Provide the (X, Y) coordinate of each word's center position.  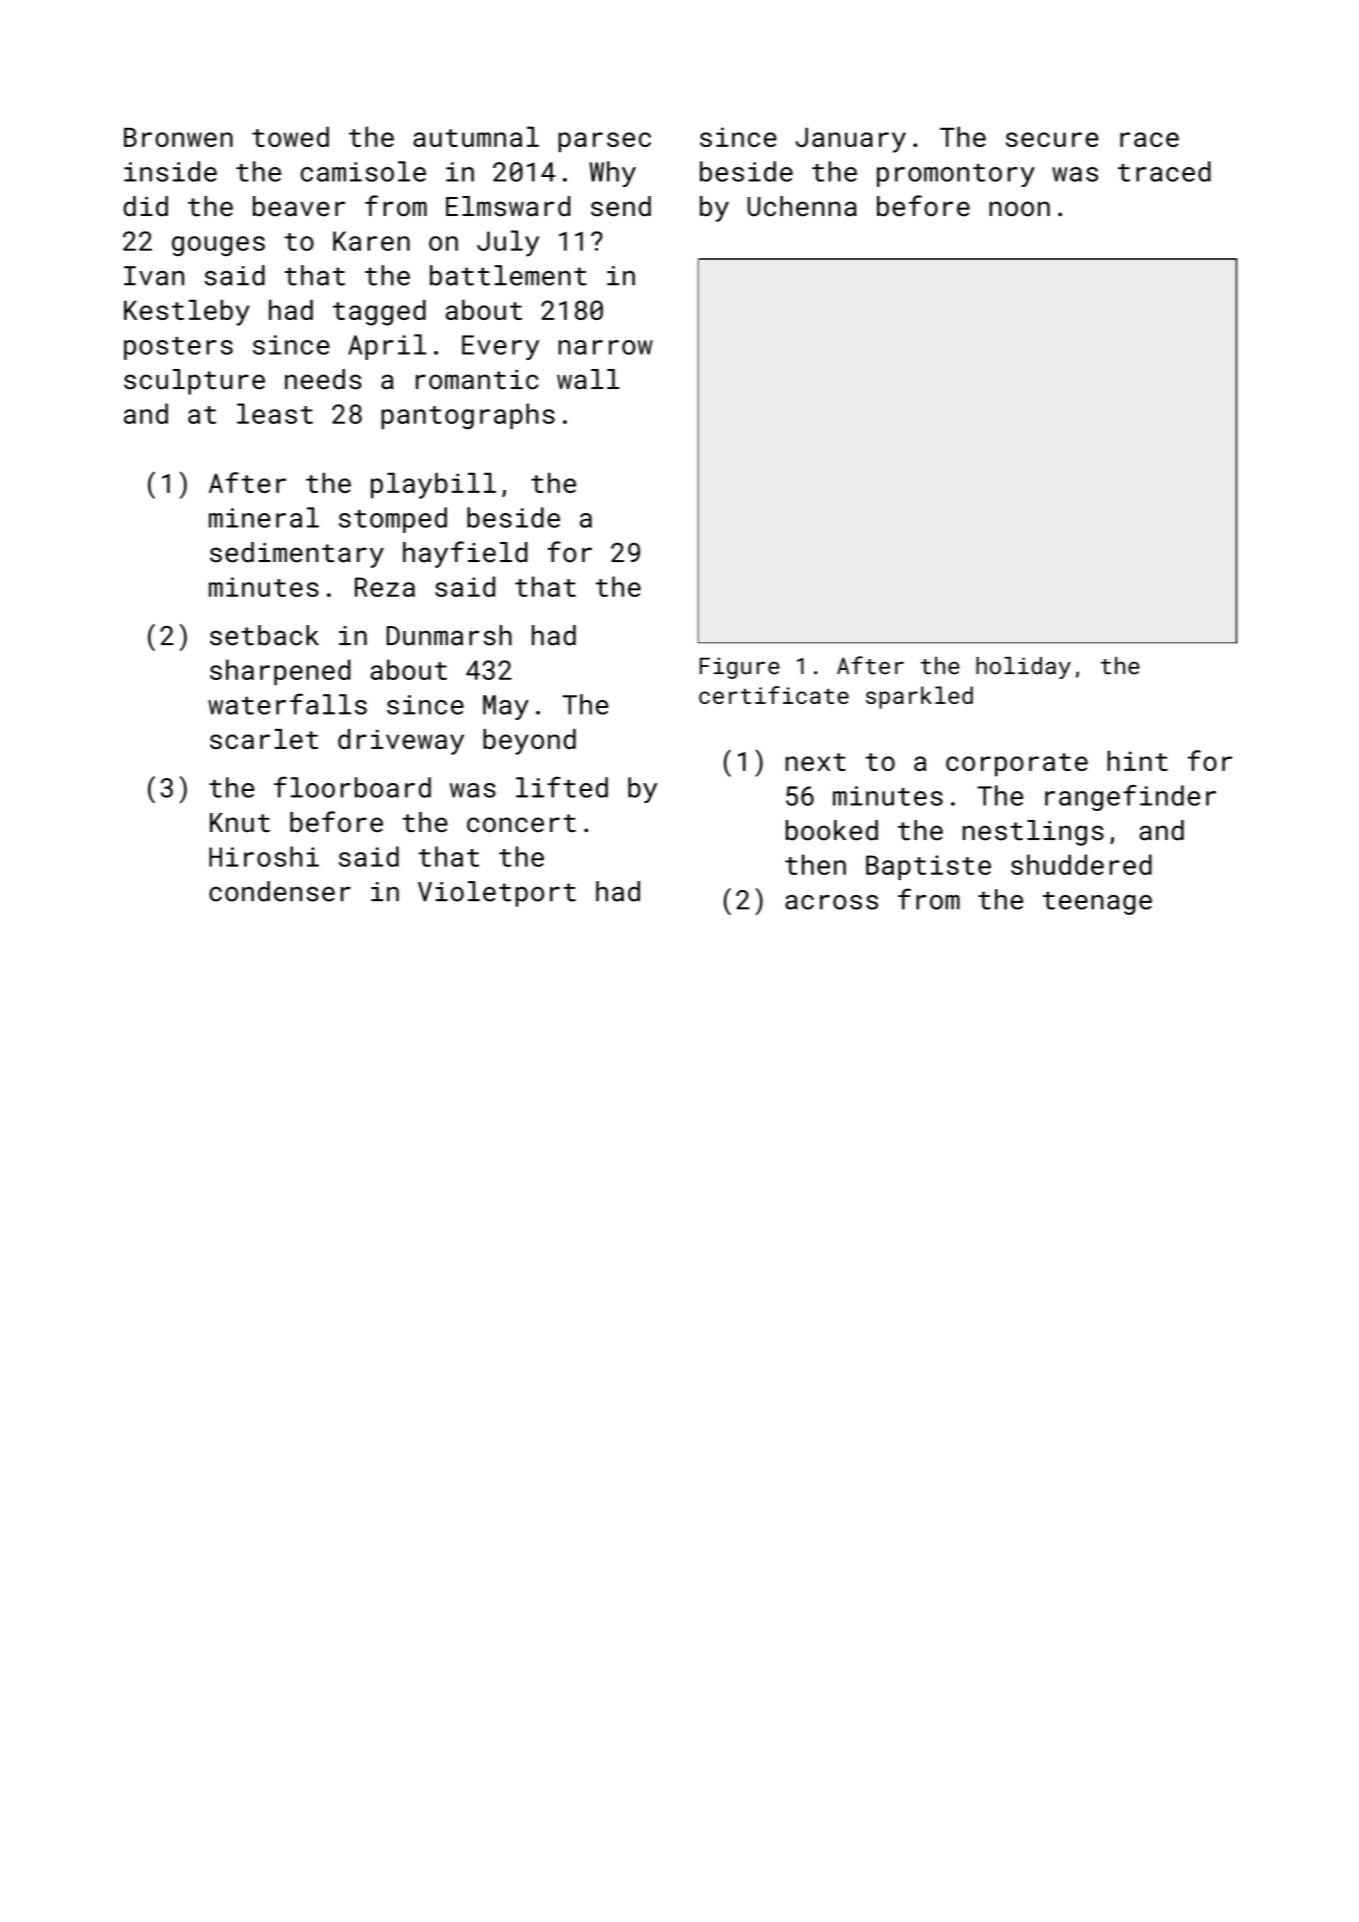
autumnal (476, 136)
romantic (477, 380)
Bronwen (178, 137)
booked (832, 830)
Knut (240, 822)
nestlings (1033, 833)
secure (1052, 139)
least (275, 413)
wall (588, 379)
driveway (401, 742)
